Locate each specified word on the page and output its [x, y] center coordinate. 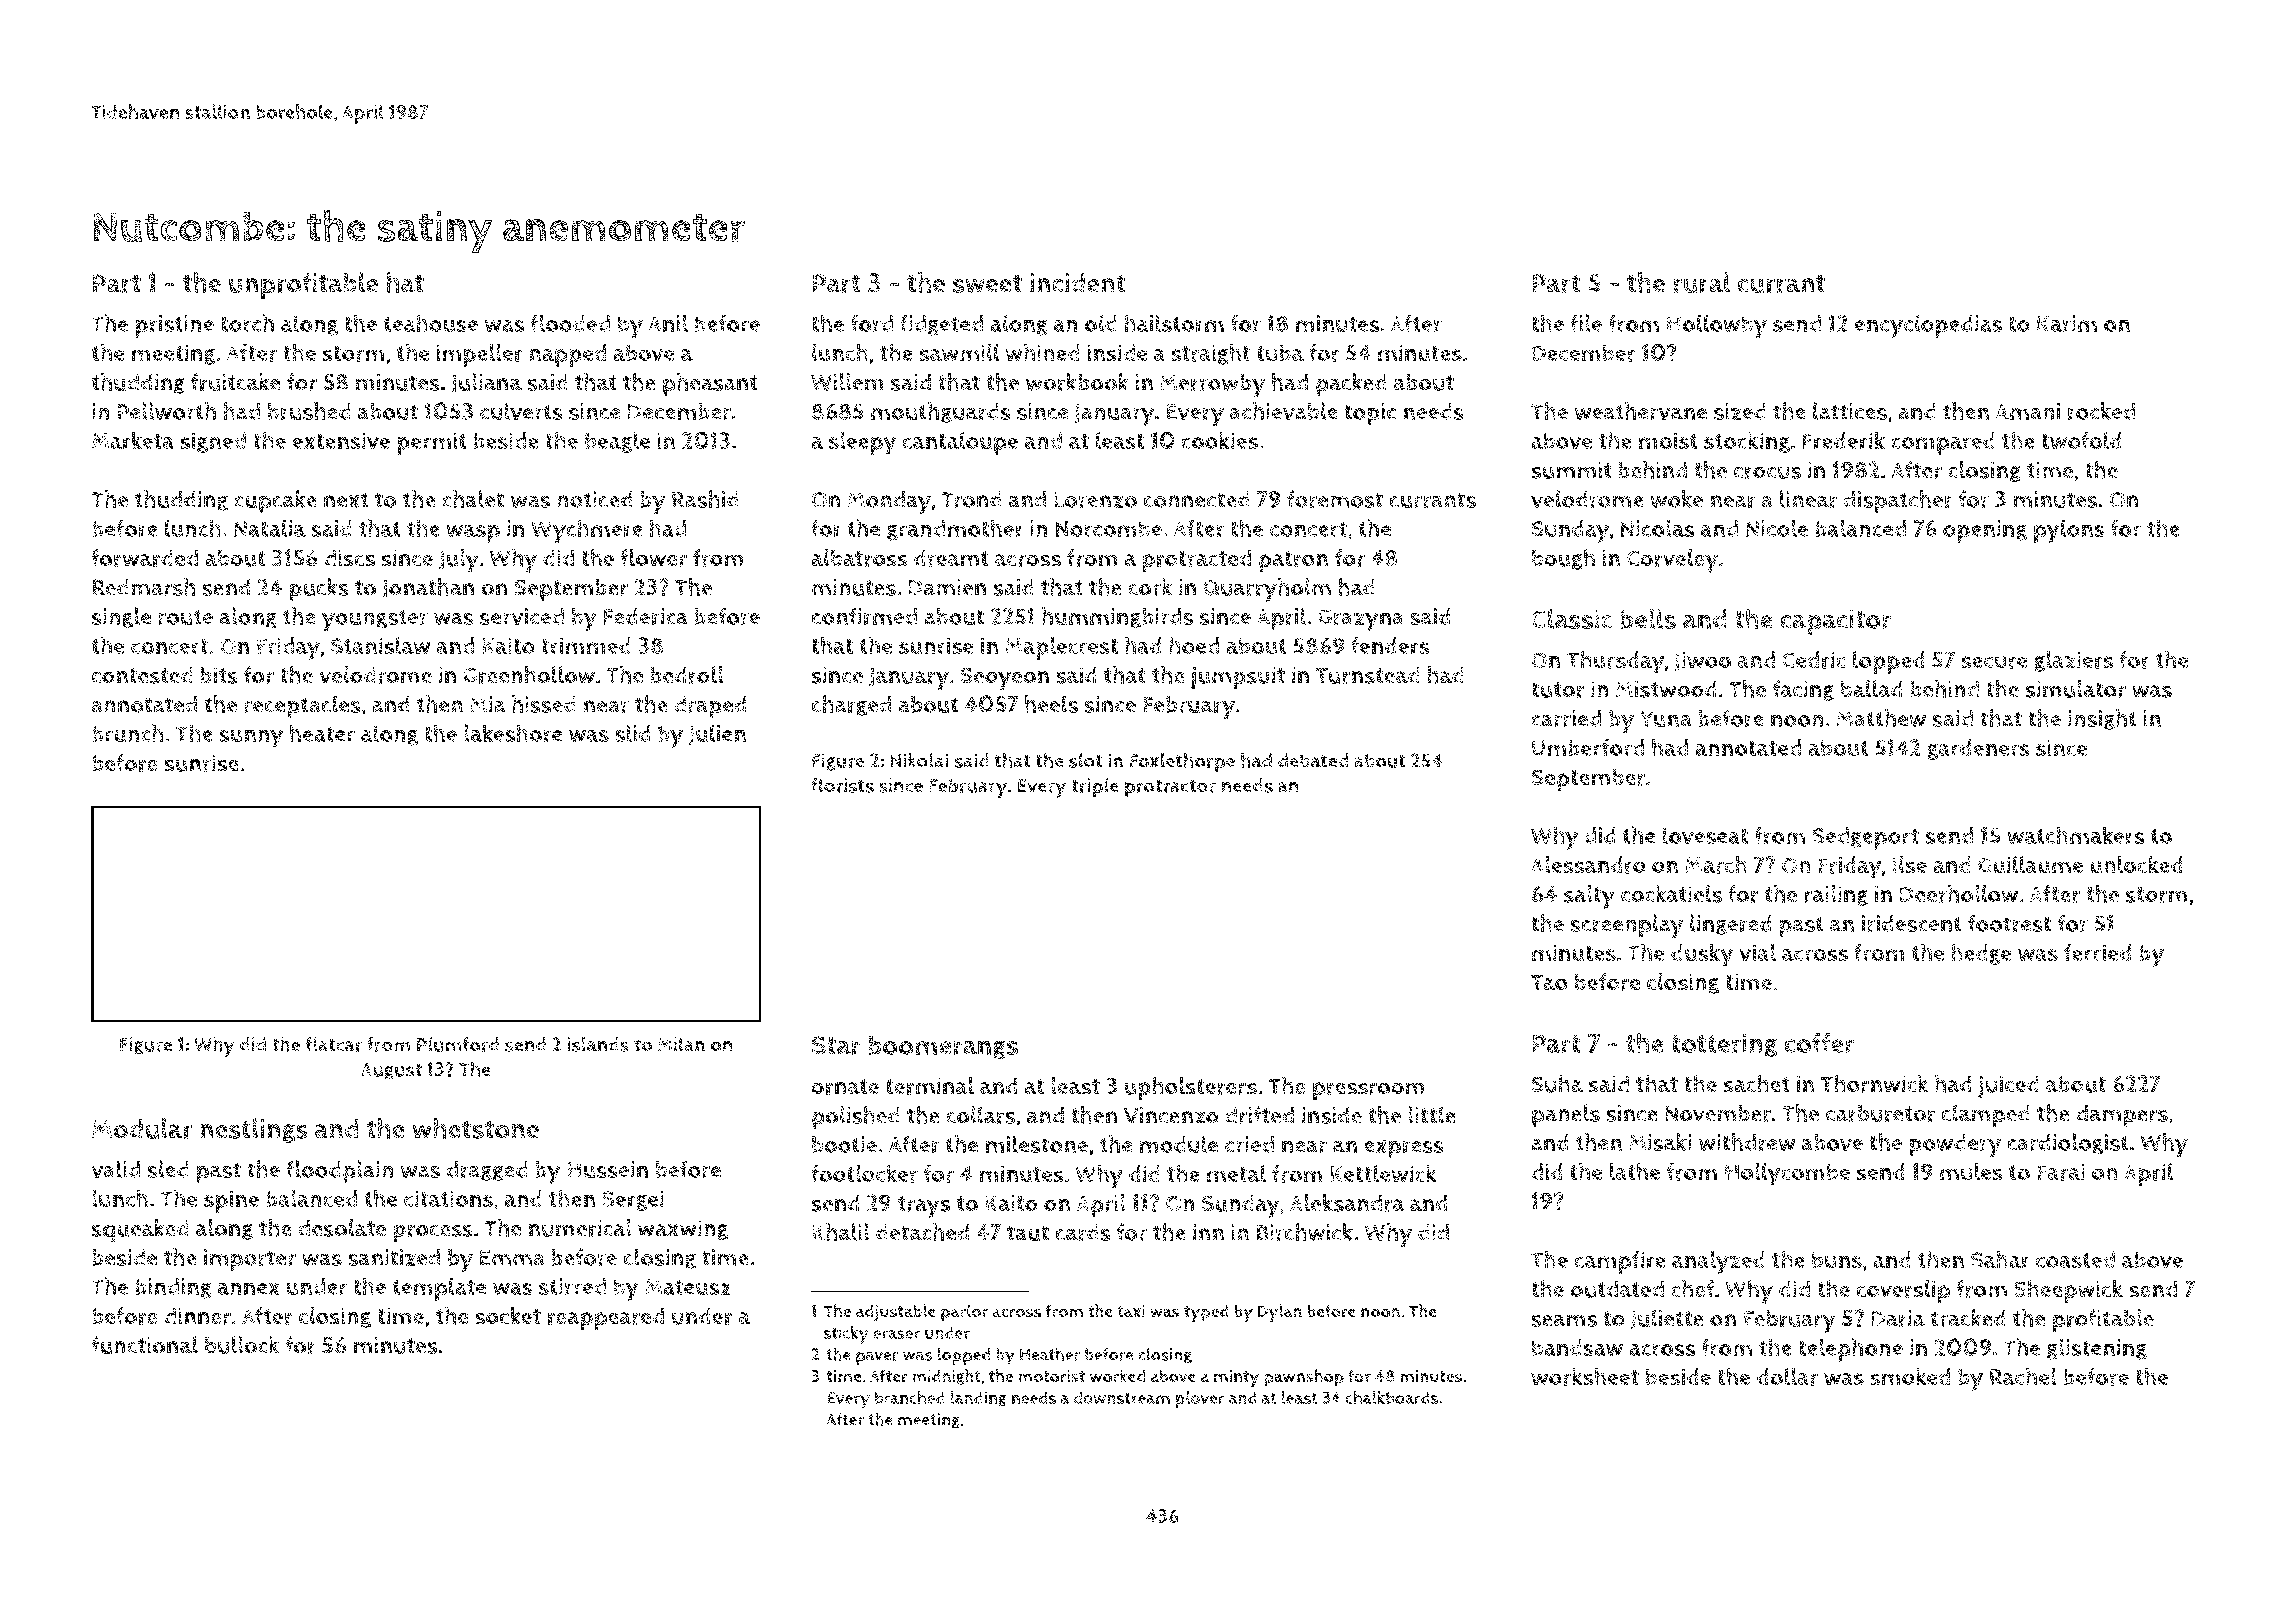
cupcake [275, 502]
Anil [668, 323]
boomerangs [943, 1047]
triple [1095, 787]
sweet [987, 284]
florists [842, 785]
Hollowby [1717, 326]
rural [1701, 282]
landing [978, 1399]
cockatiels [1671, 893]
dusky [1702, 955]
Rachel [2023, 1376]
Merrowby [1212, 385]
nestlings [254, 1130]
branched [910, 1398]
